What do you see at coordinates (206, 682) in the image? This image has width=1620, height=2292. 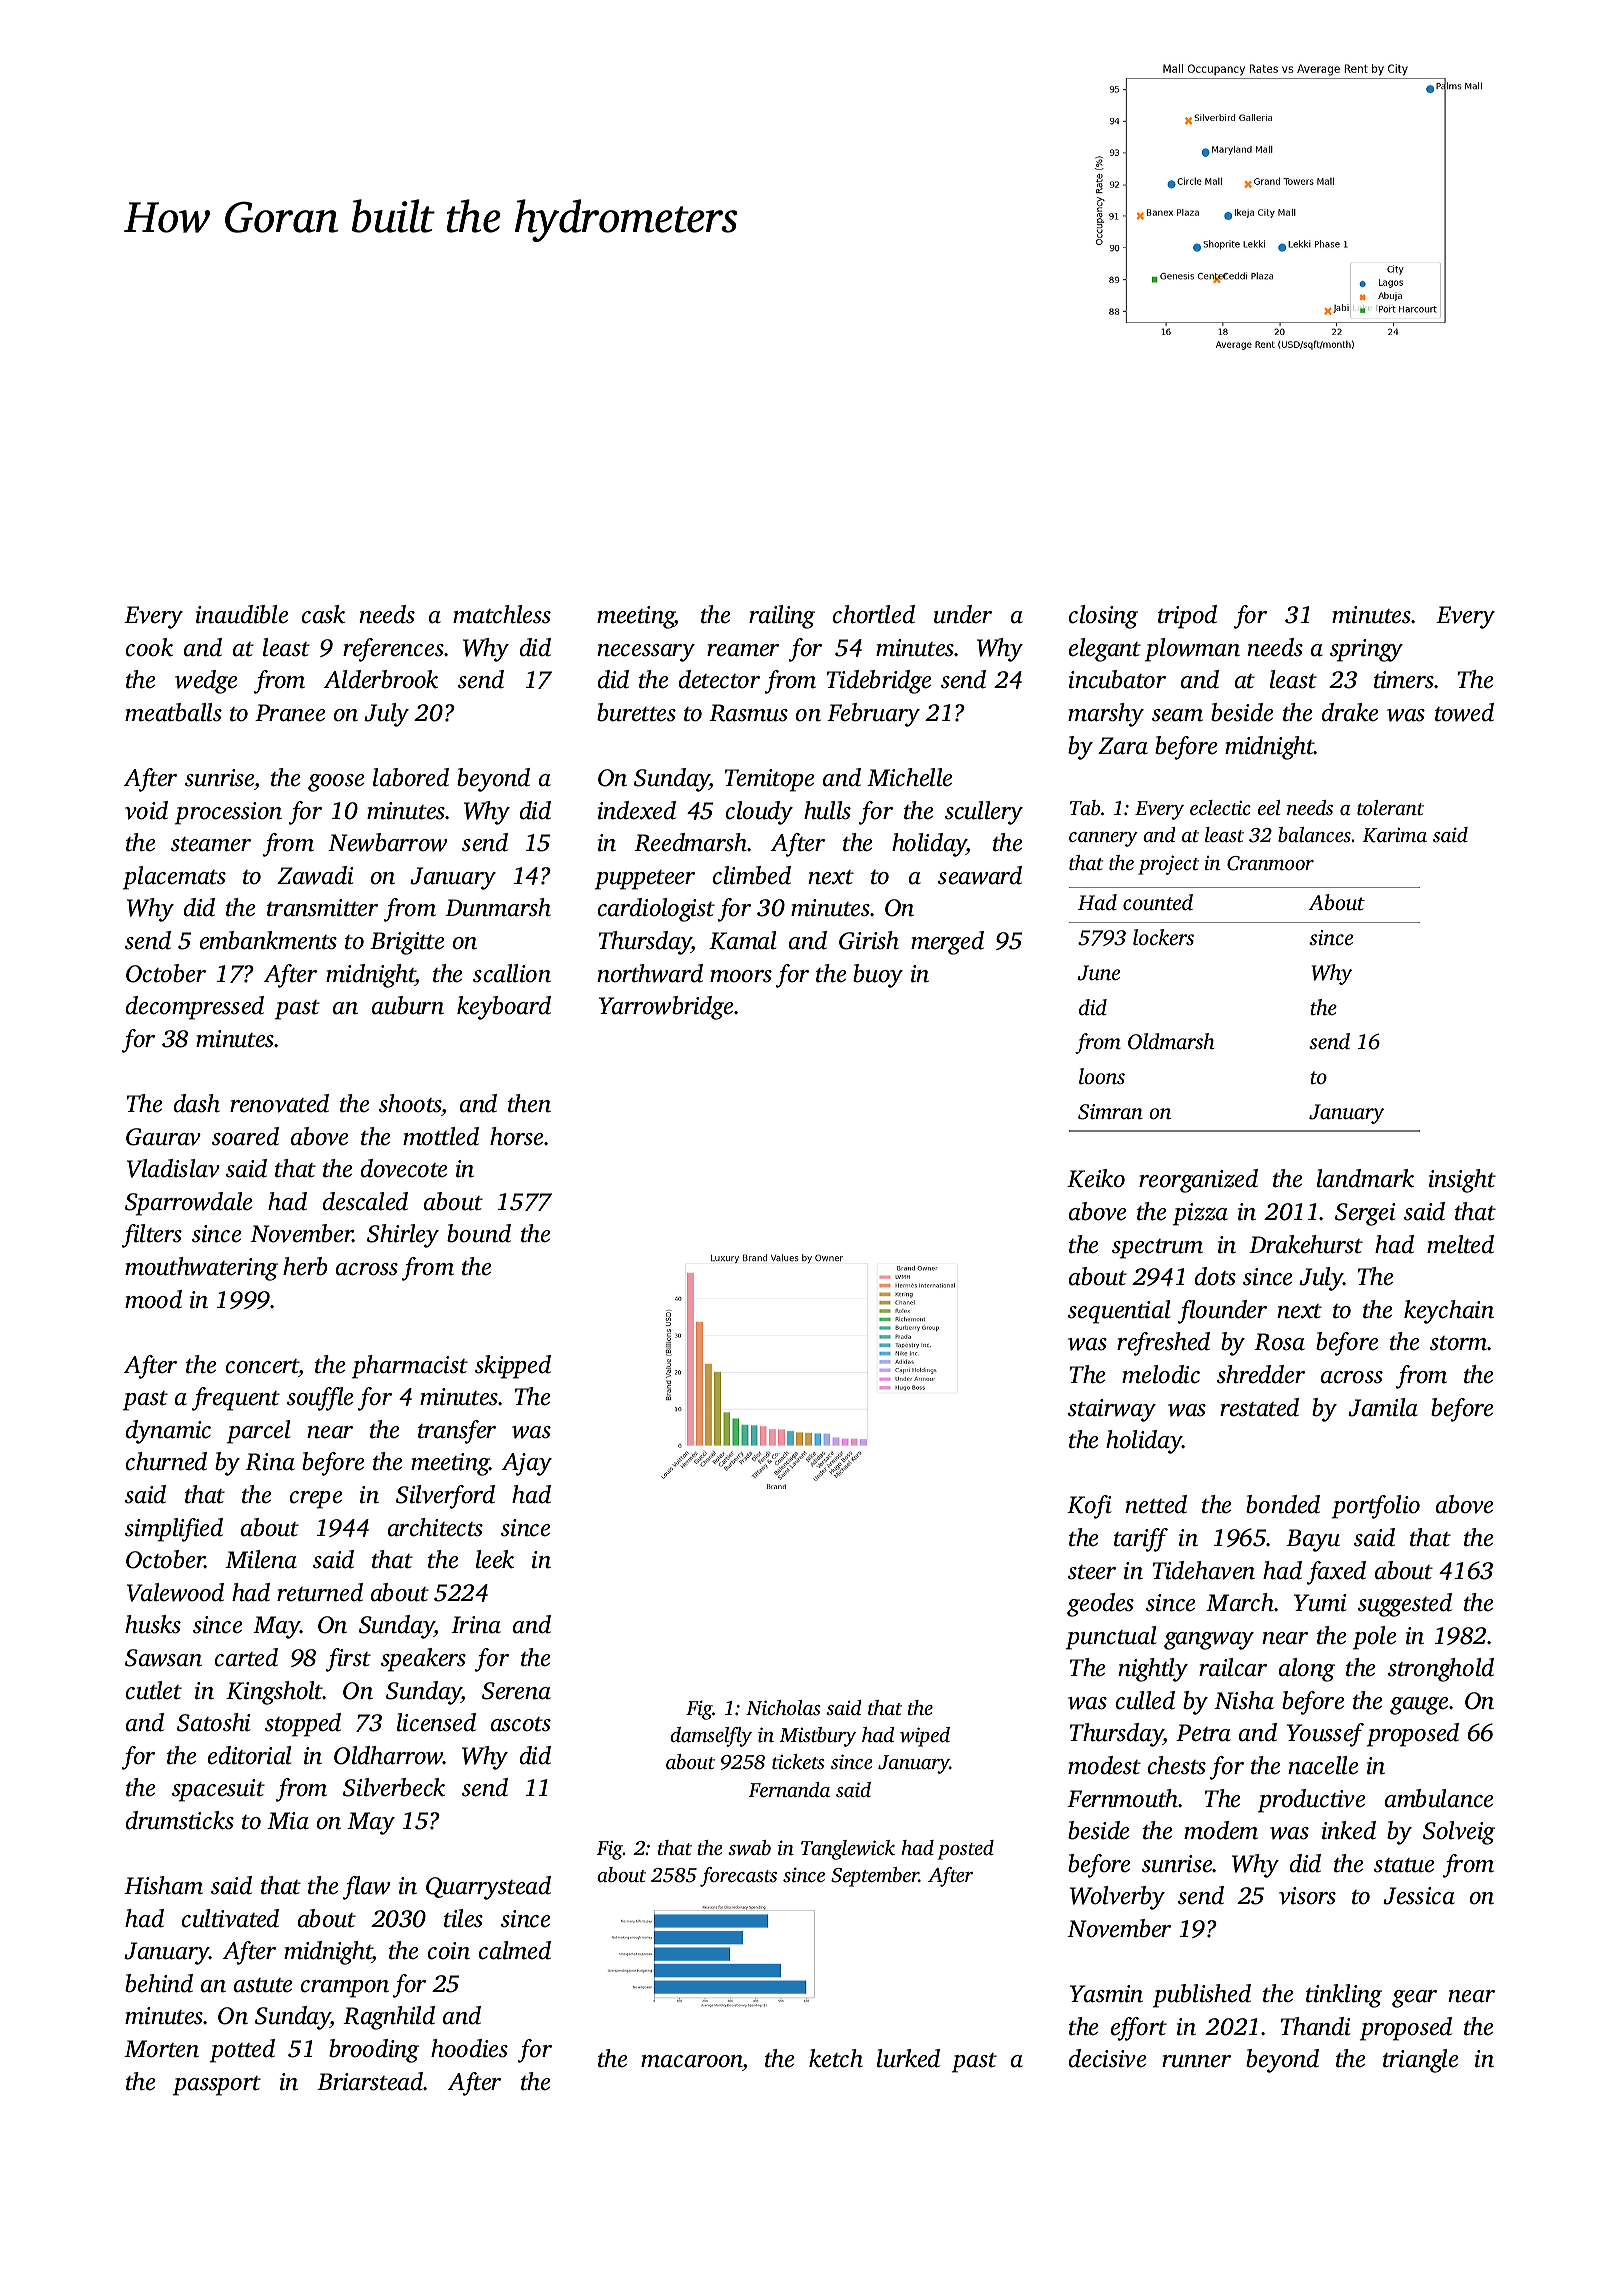 I see `wedge` at bounding box center [206, 682].
